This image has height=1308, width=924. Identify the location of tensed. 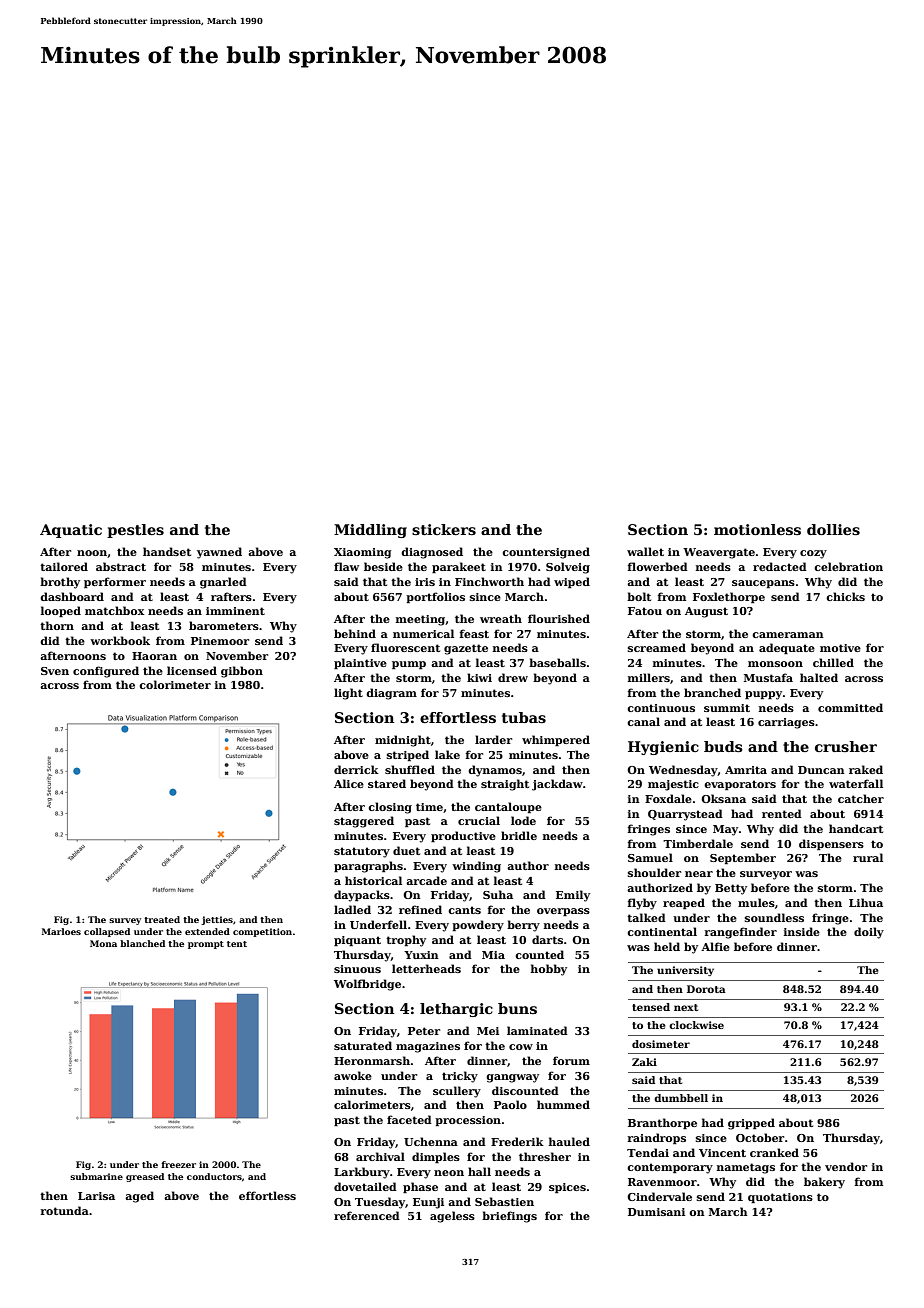
(651, 1007).
